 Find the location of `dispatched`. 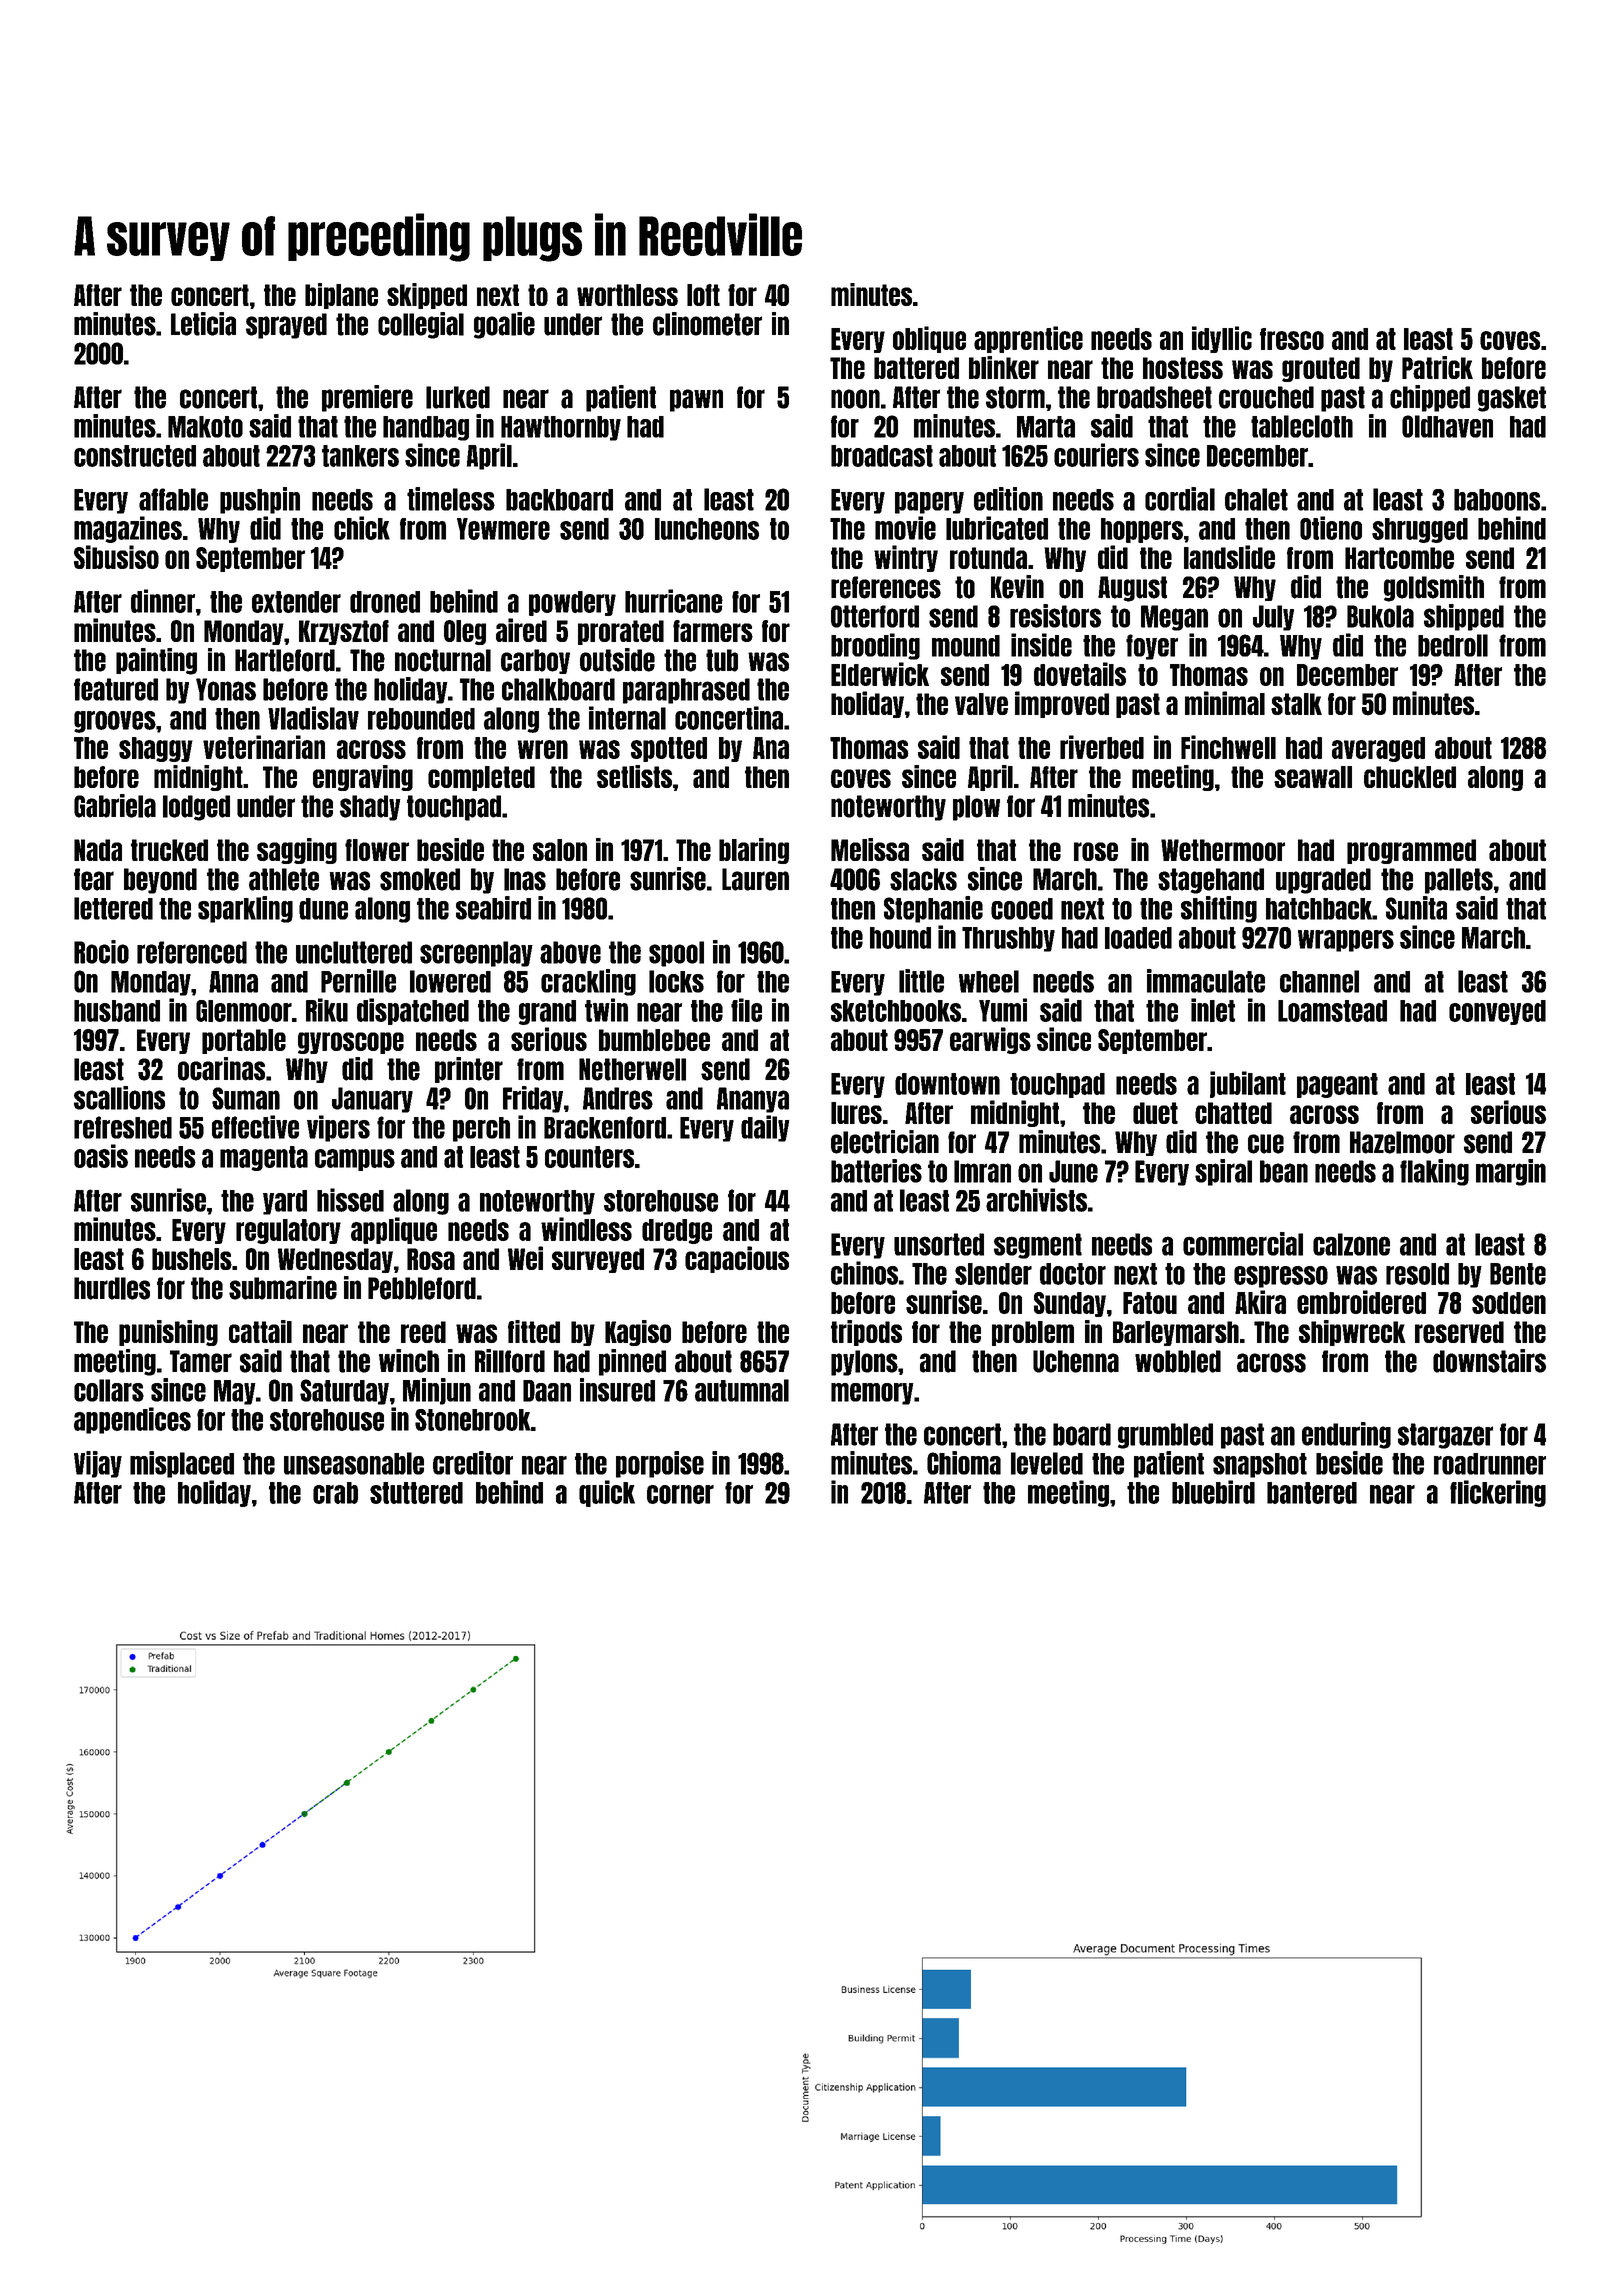

dispatched is located at coordinates (413, 1011).
